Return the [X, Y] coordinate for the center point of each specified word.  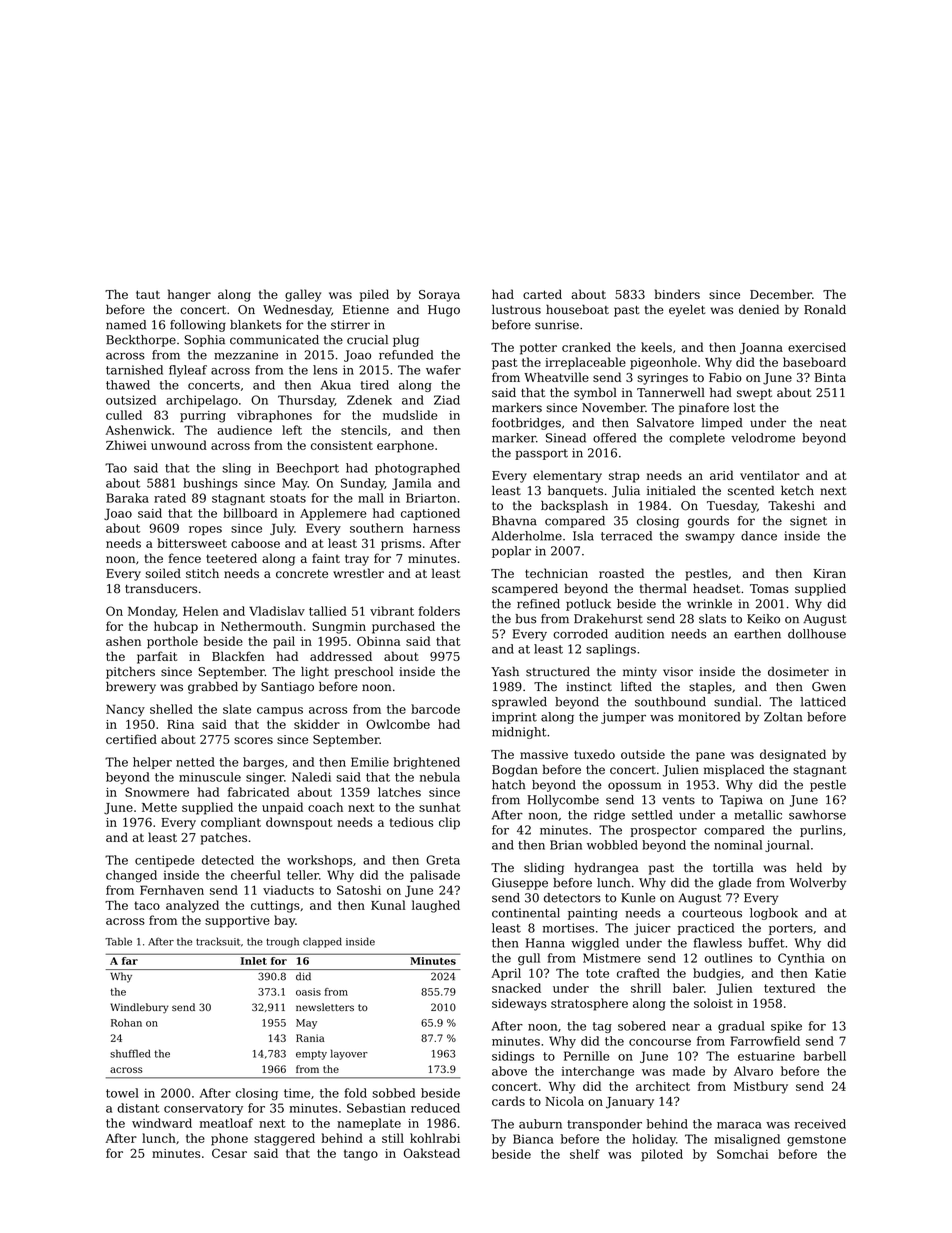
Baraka [127, 498]
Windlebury [139, 1008]
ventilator [770, 475]
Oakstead [432, 1153]
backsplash [574, 506]
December [781, 294]
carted [542, 294]
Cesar [229, 1153]
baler [688, 988]
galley [303, 295]
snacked [516, 988]
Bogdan [515, 770]
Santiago [287, 688]
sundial [736, 702]
